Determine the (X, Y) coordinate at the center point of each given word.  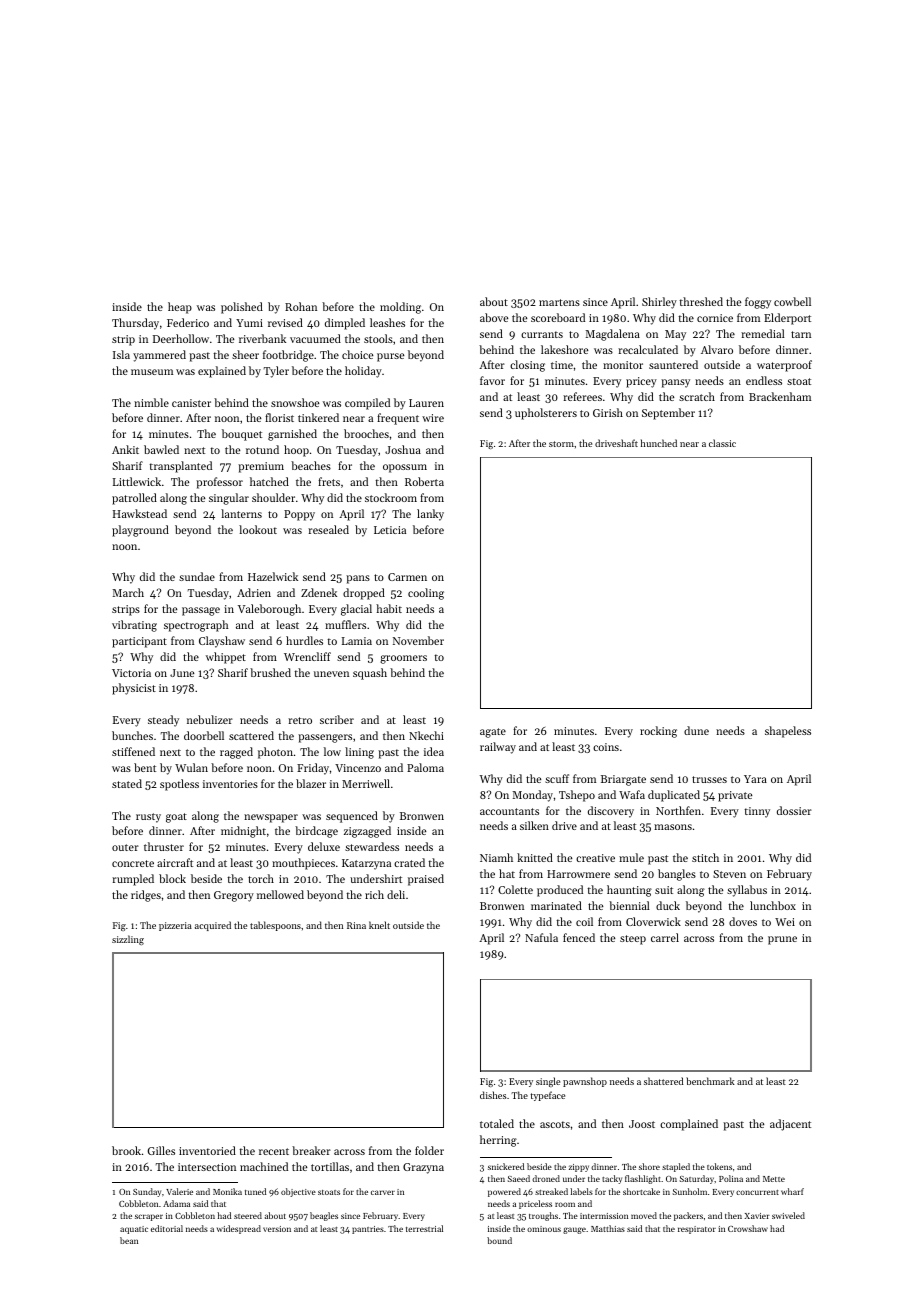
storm (561, 444)
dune (696, 730)
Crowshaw (748, 1228)
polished (242, 308)
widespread (239, 1229)
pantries (368, 1230)
